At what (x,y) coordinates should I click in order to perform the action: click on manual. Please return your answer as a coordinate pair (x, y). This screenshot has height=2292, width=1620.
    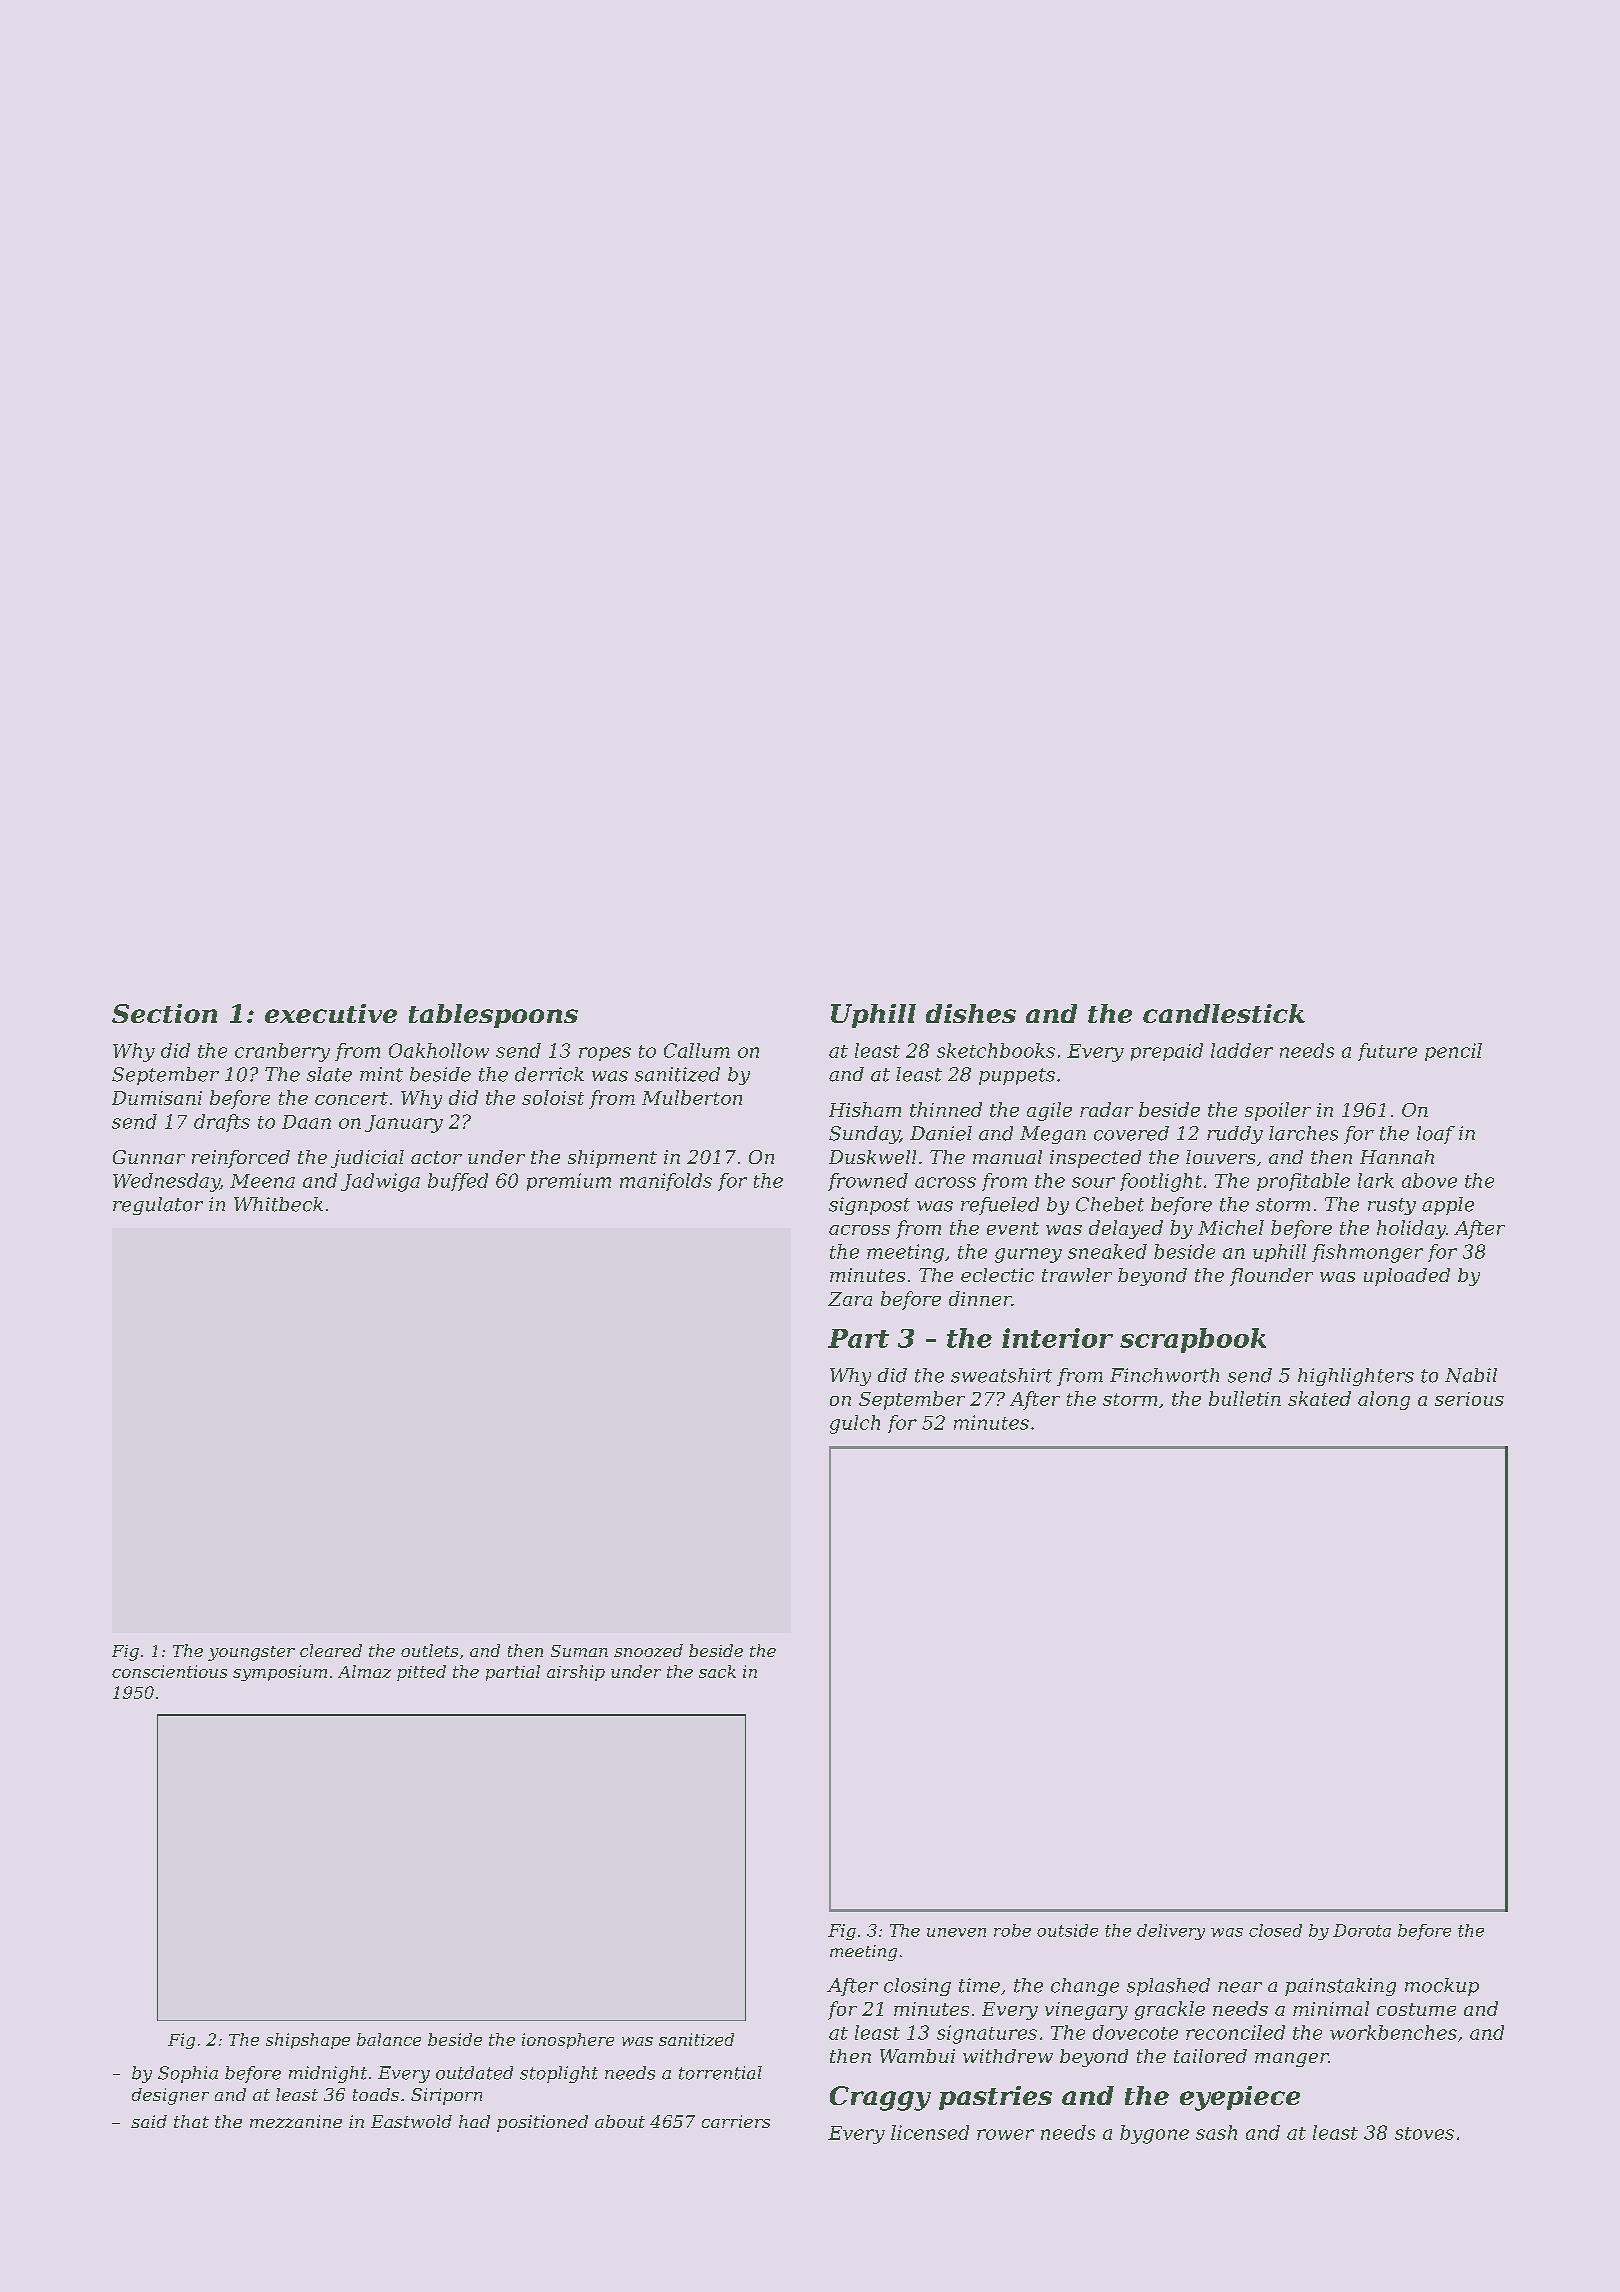
    Looking at the image, I should click on (1007, 1157).
